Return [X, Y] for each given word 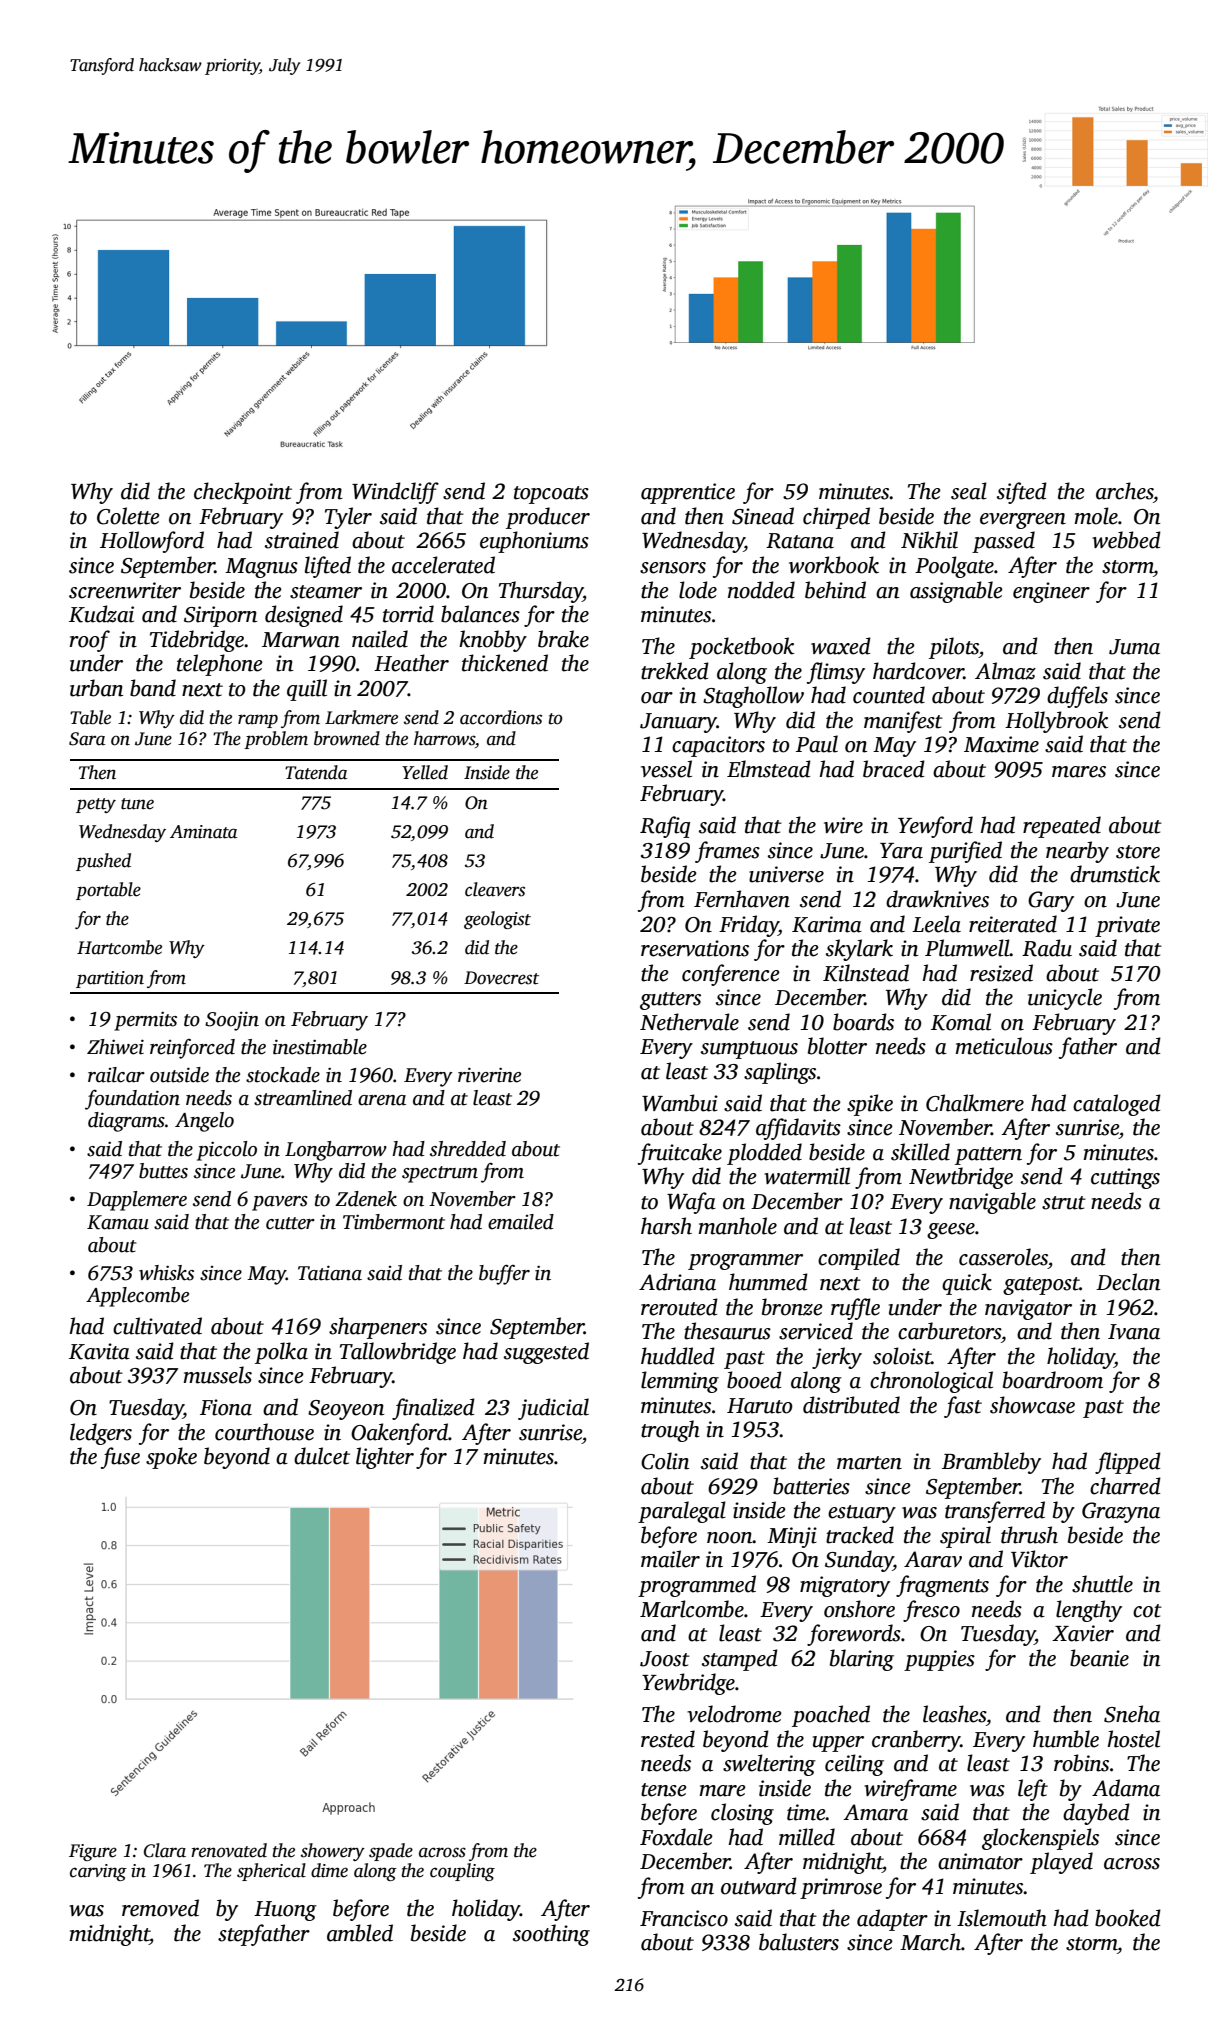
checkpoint [243, 493]
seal [969, 491]
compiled [859, 1259]
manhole [737, 1226]
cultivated [157, 1326]
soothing [551, 1935]
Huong [285, 1911]
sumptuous [749, 1050]
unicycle [1065, 999]
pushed [103, 862]
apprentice [688, 493]
